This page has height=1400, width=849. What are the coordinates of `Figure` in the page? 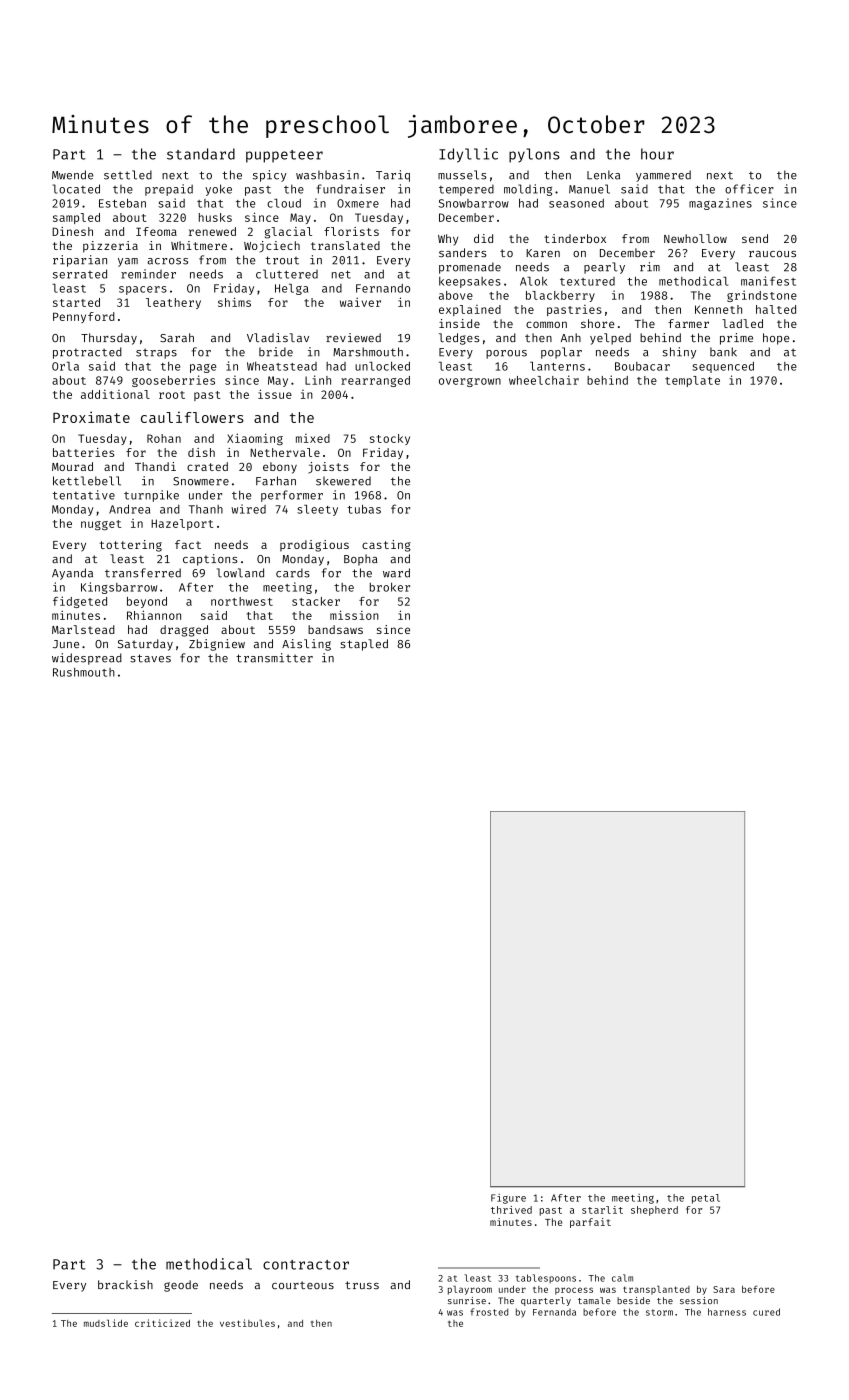 It's located at (508, 1199).
